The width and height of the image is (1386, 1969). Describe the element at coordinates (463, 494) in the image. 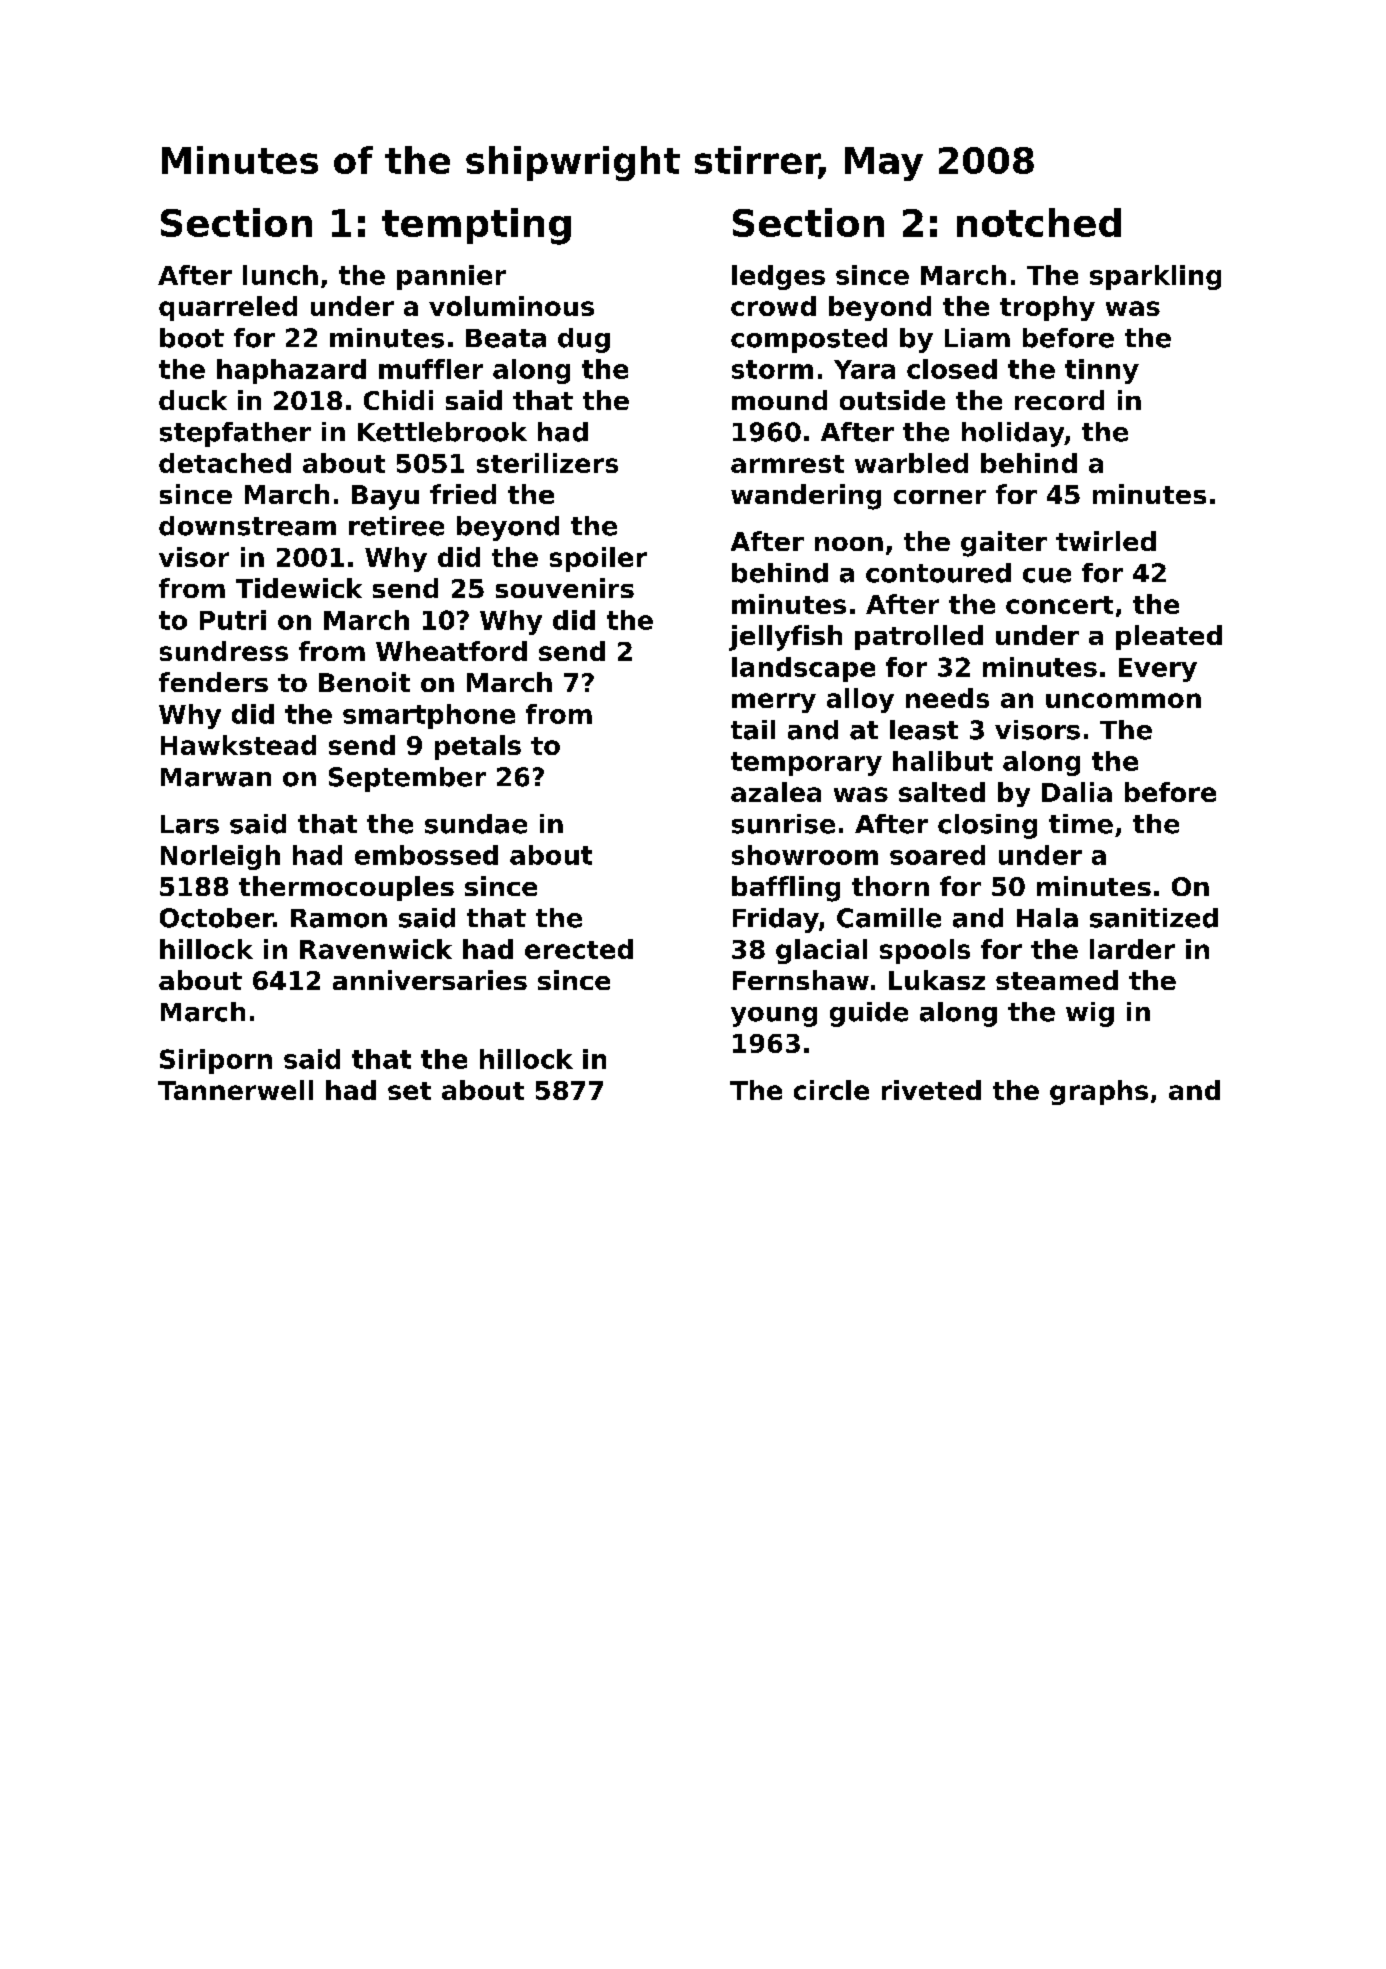

I see `fried` at that location.
